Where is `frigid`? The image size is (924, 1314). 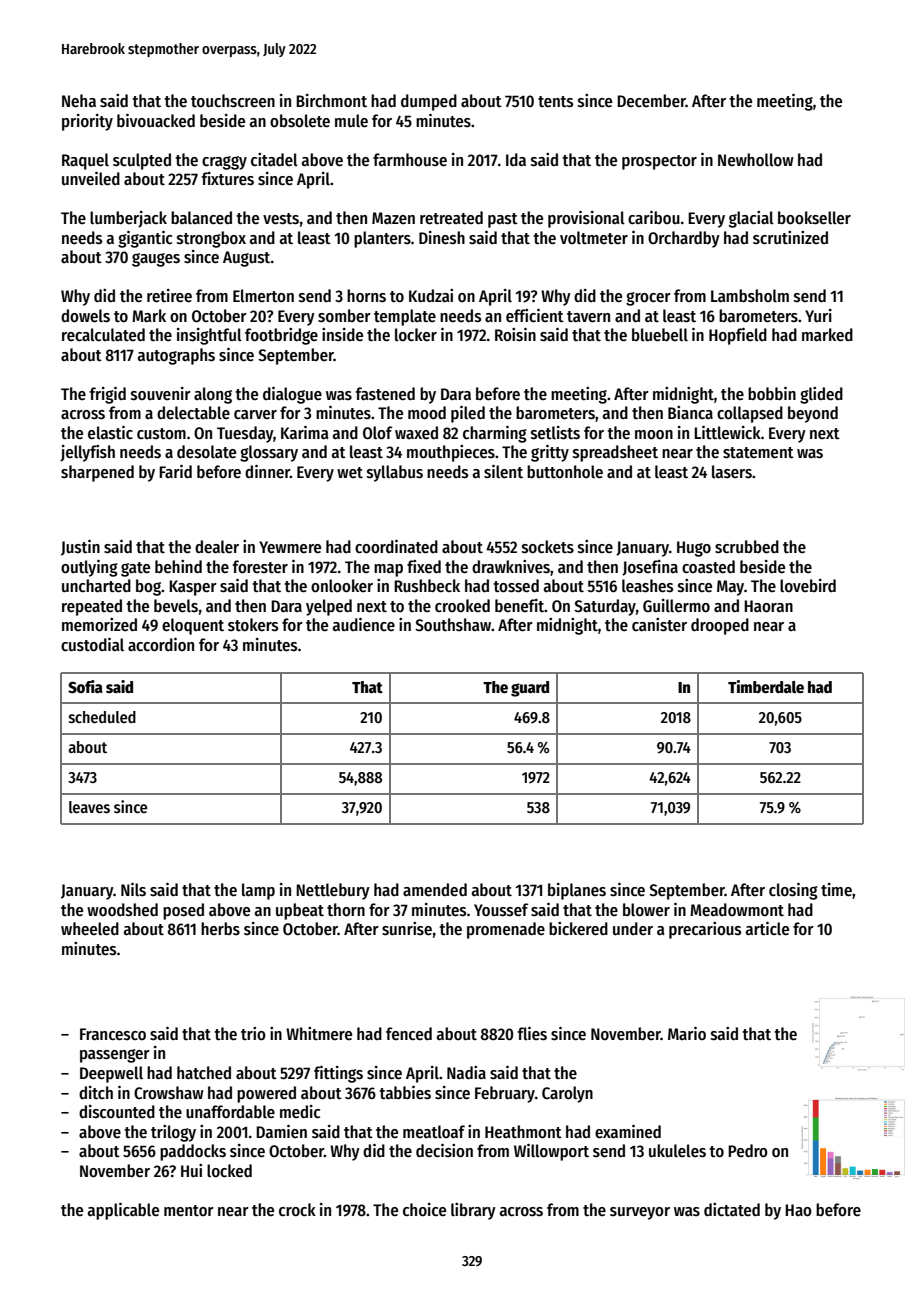 frigid is located at coordinates (107, 395).
